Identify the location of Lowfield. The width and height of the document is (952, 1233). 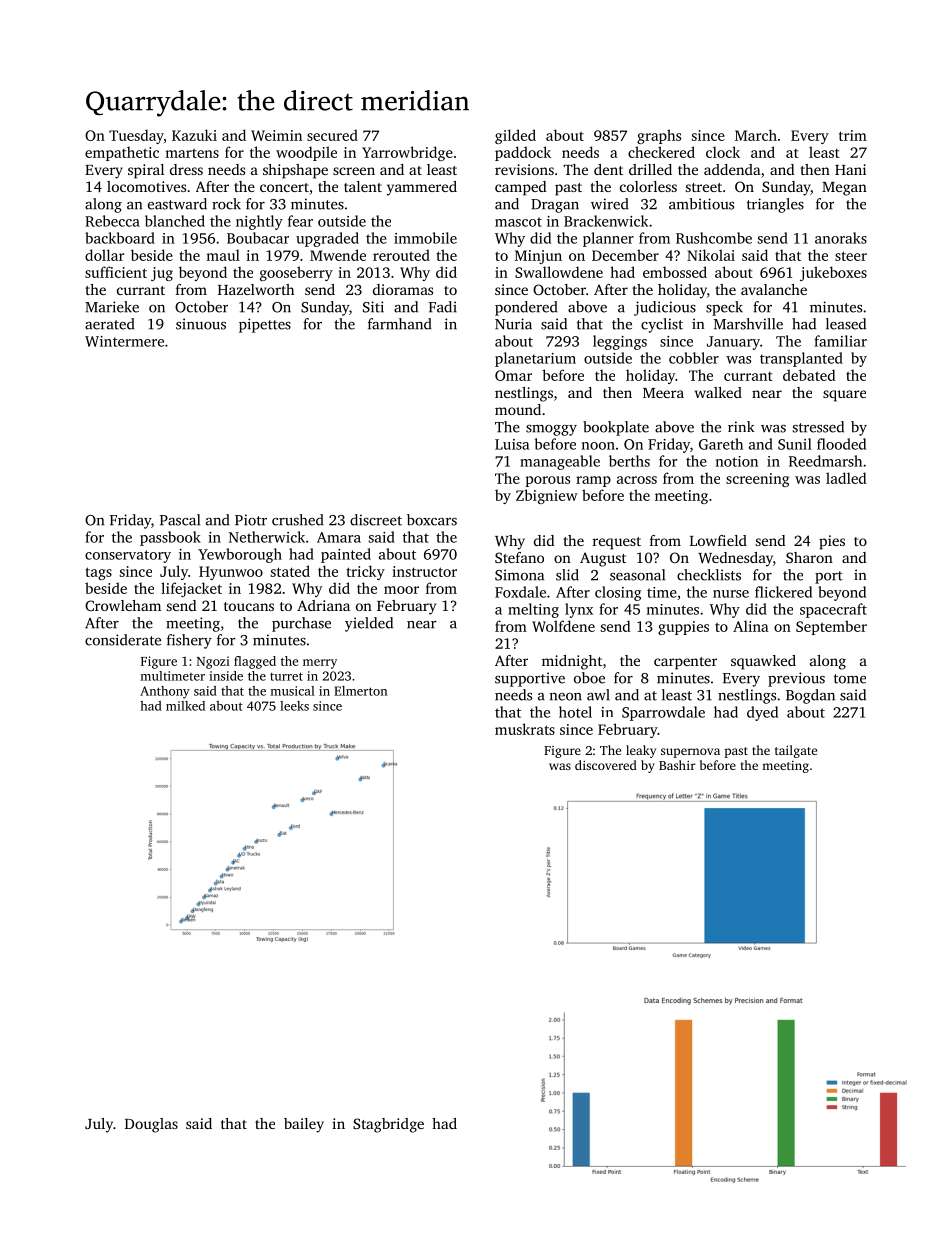
(718, 540).
